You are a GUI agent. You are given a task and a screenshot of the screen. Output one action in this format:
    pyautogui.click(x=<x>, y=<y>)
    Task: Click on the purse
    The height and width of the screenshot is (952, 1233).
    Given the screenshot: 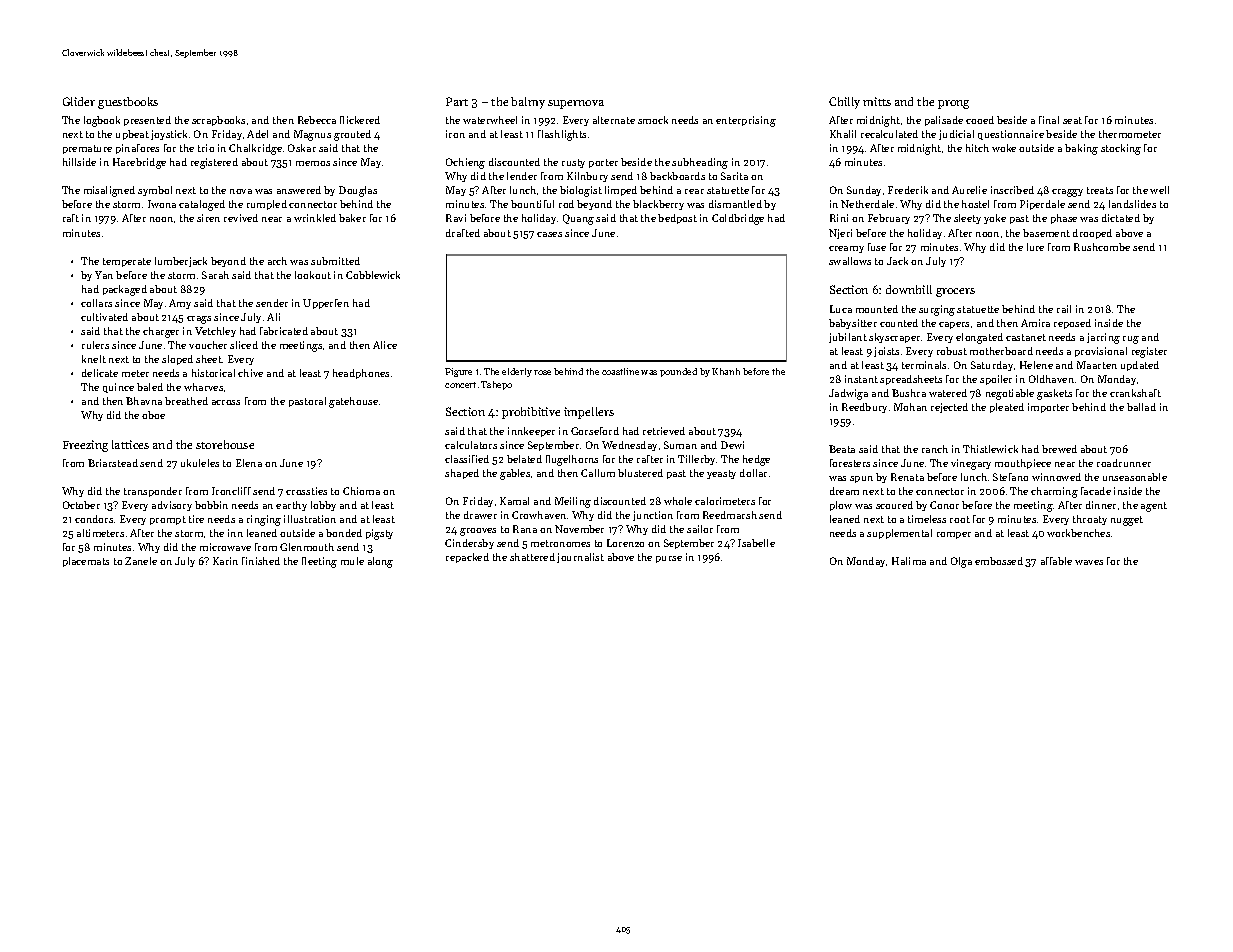 What is the action you would take?
    pyautogui.click(x=669, y=559)
